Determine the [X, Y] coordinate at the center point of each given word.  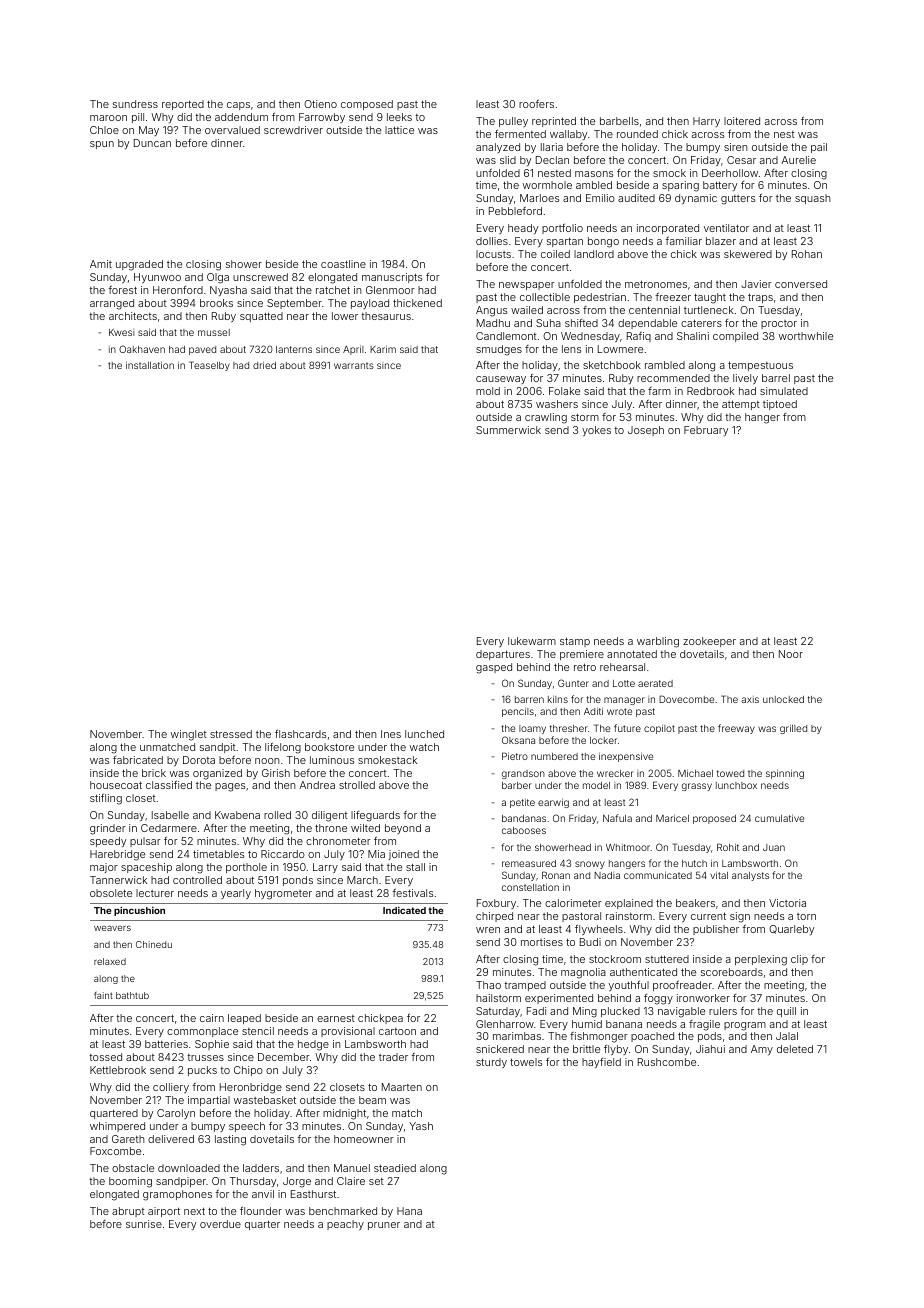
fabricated [138, 760]
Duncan [152, 143]
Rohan [807, 254]
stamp [575, 642]
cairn [212, 1018]
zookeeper [709, 642]
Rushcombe [667, 1062]
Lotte [624, 683]
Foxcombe [115, 1151]
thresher [569, 728]
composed [367, 105]
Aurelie [798, 160]
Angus [491, 311]
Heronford [178, 290]
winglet [189, 735]
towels [526, 1062]
